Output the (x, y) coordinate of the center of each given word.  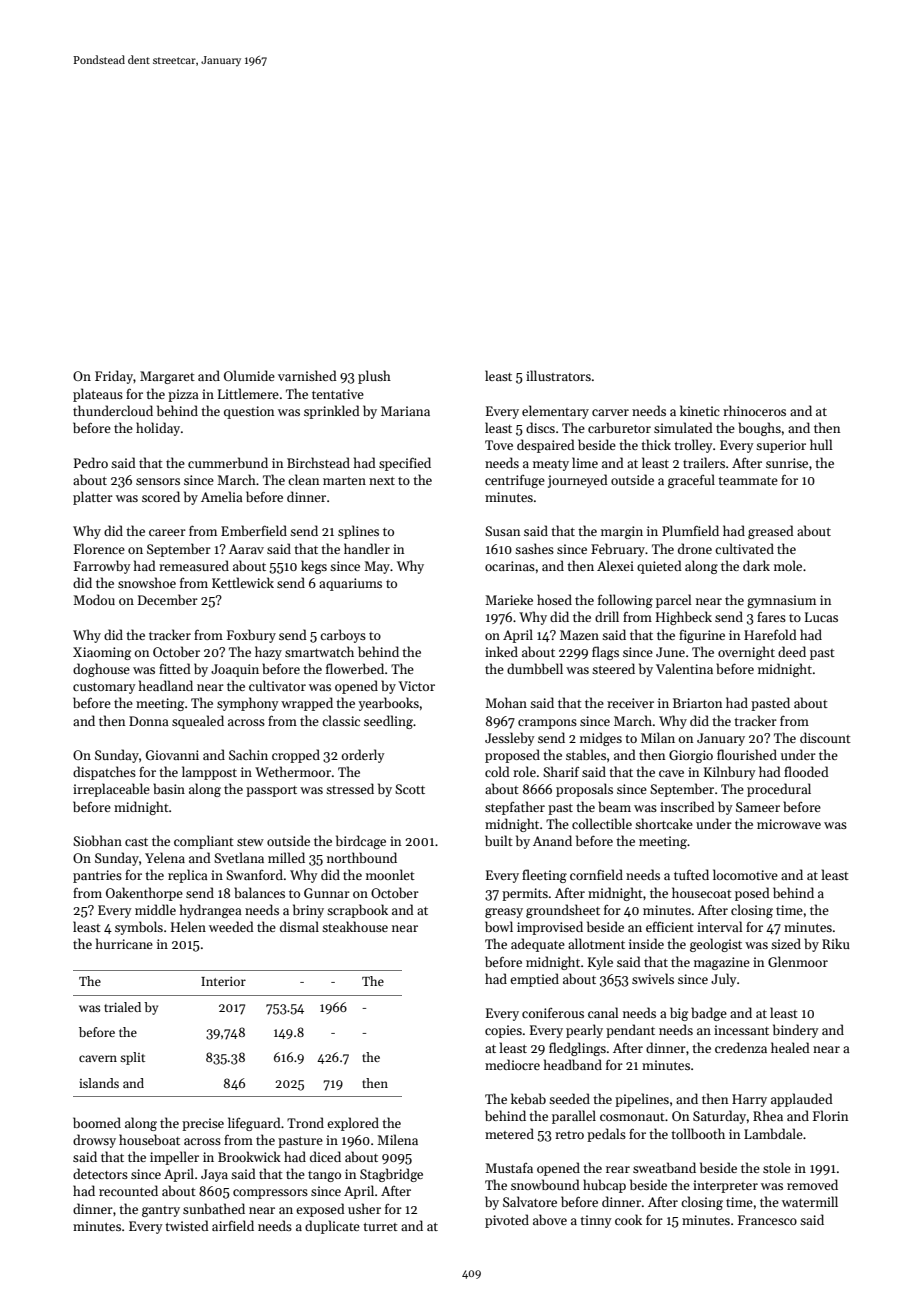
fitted (175, 668)
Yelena (165, 857)
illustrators (558, 375)
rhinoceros (754, 410)
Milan (658, 737)
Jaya (214, 1175)
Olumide (249, 375)
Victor (416, 686)
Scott (410, 789)
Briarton (697, 703)
